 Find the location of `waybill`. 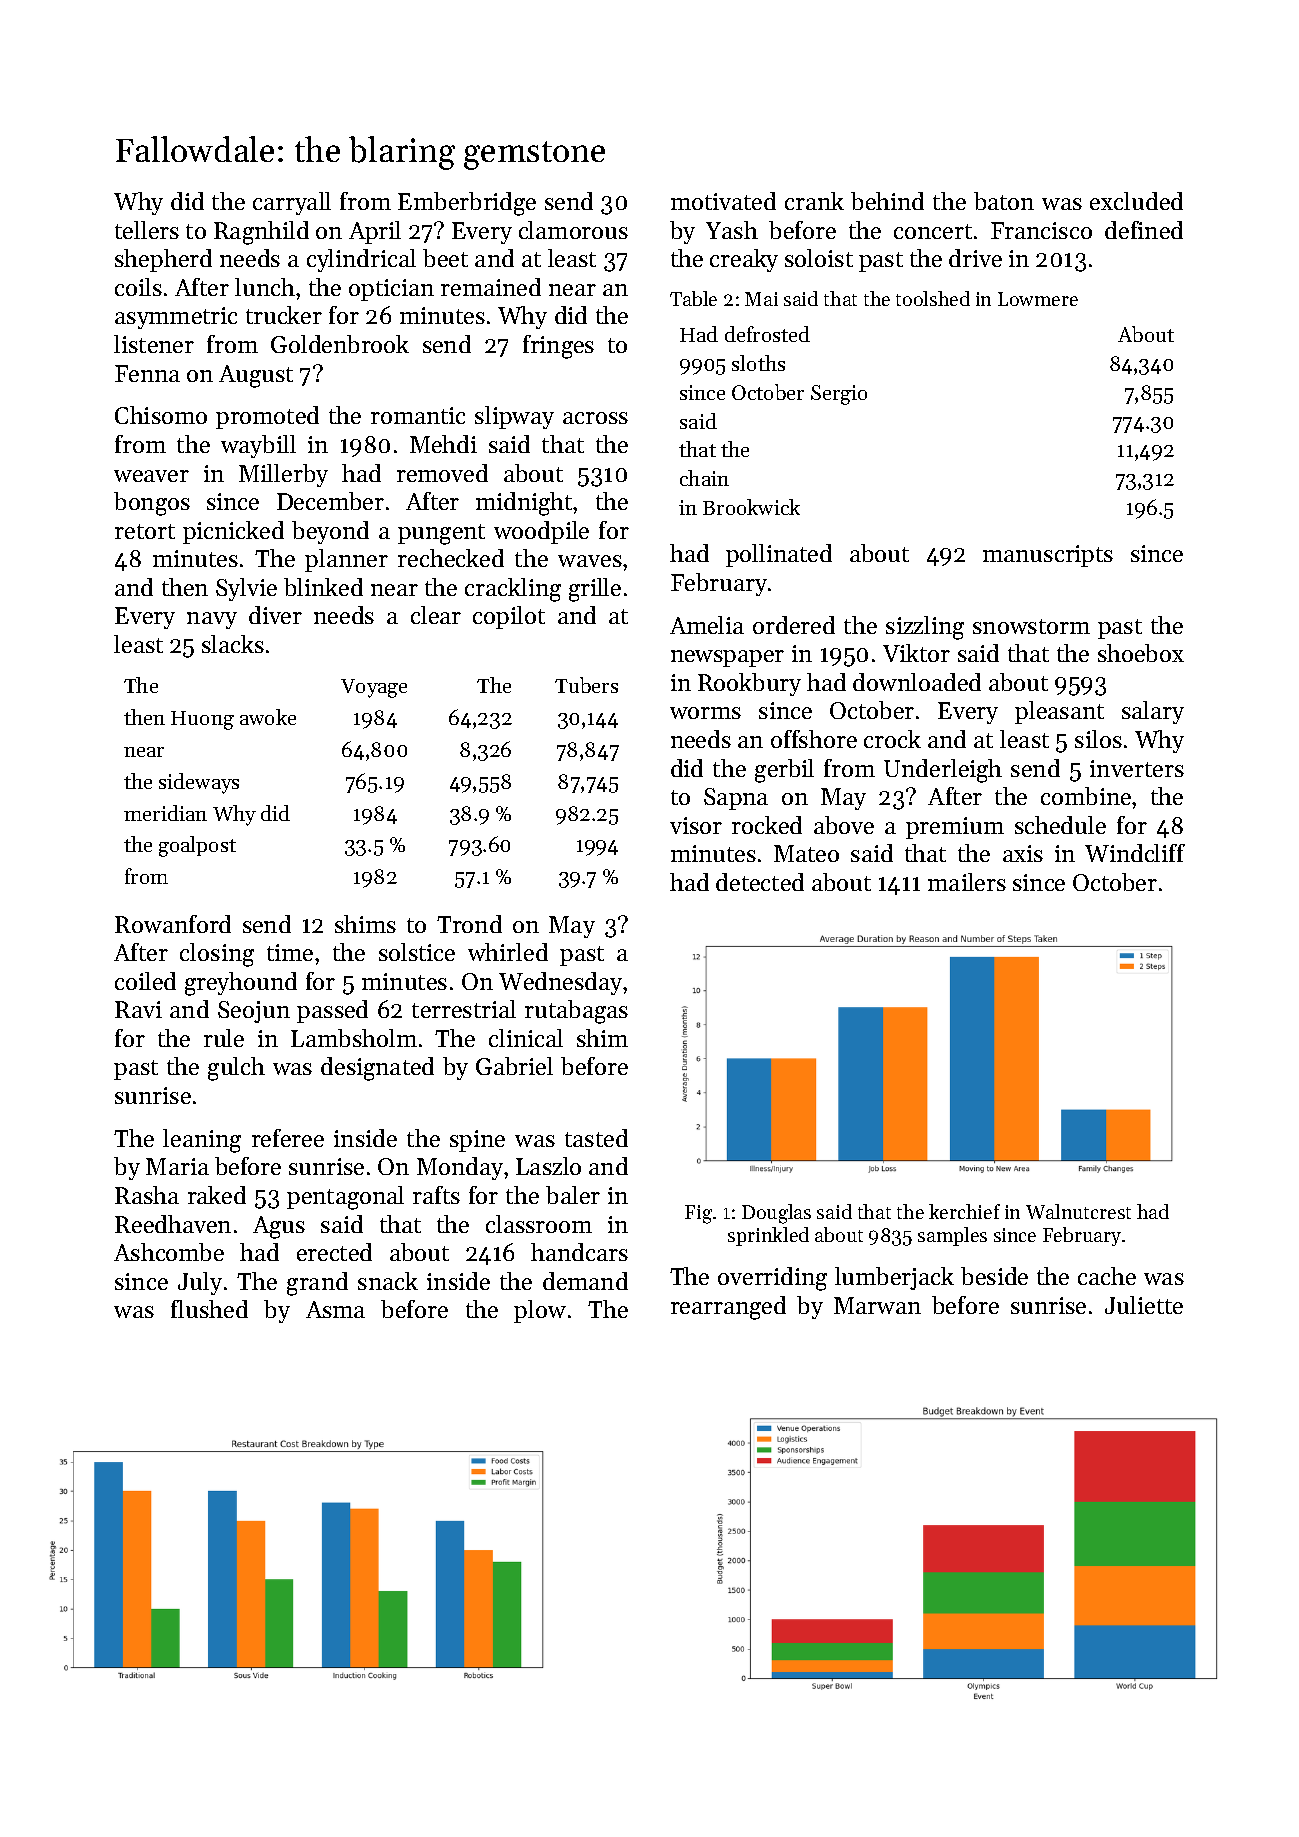

waybill is located at coordinates (258, 446).
